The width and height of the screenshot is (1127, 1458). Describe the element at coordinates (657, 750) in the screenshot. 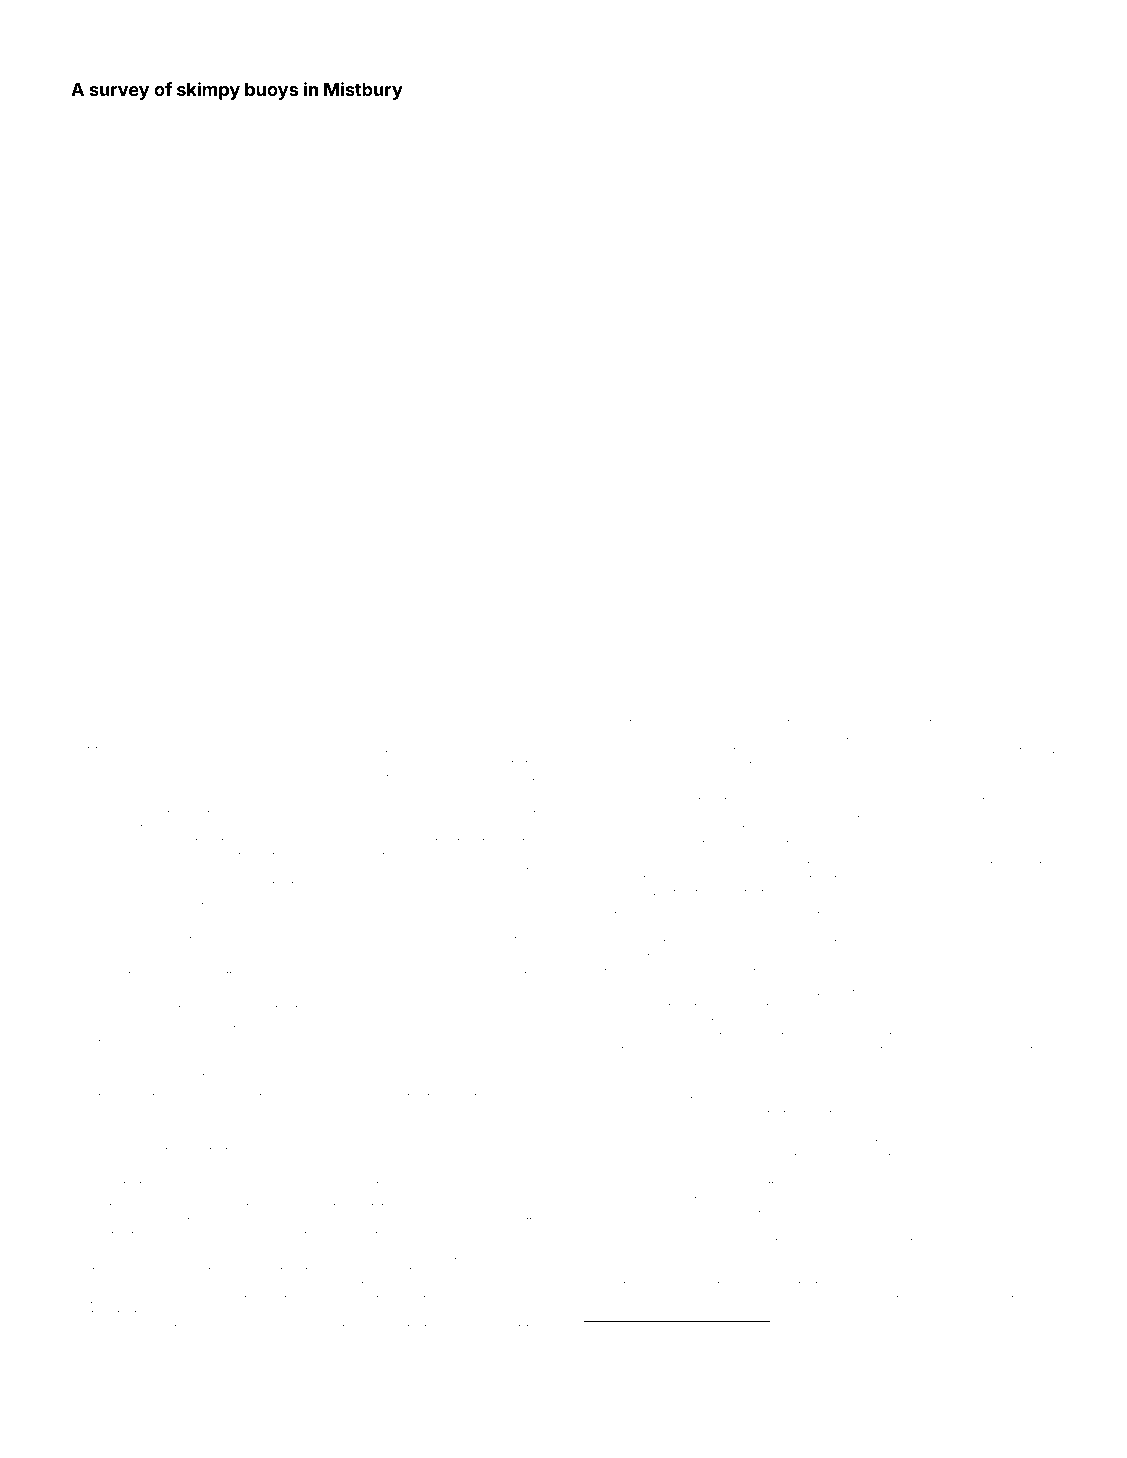

I see `Emi` at that location.
